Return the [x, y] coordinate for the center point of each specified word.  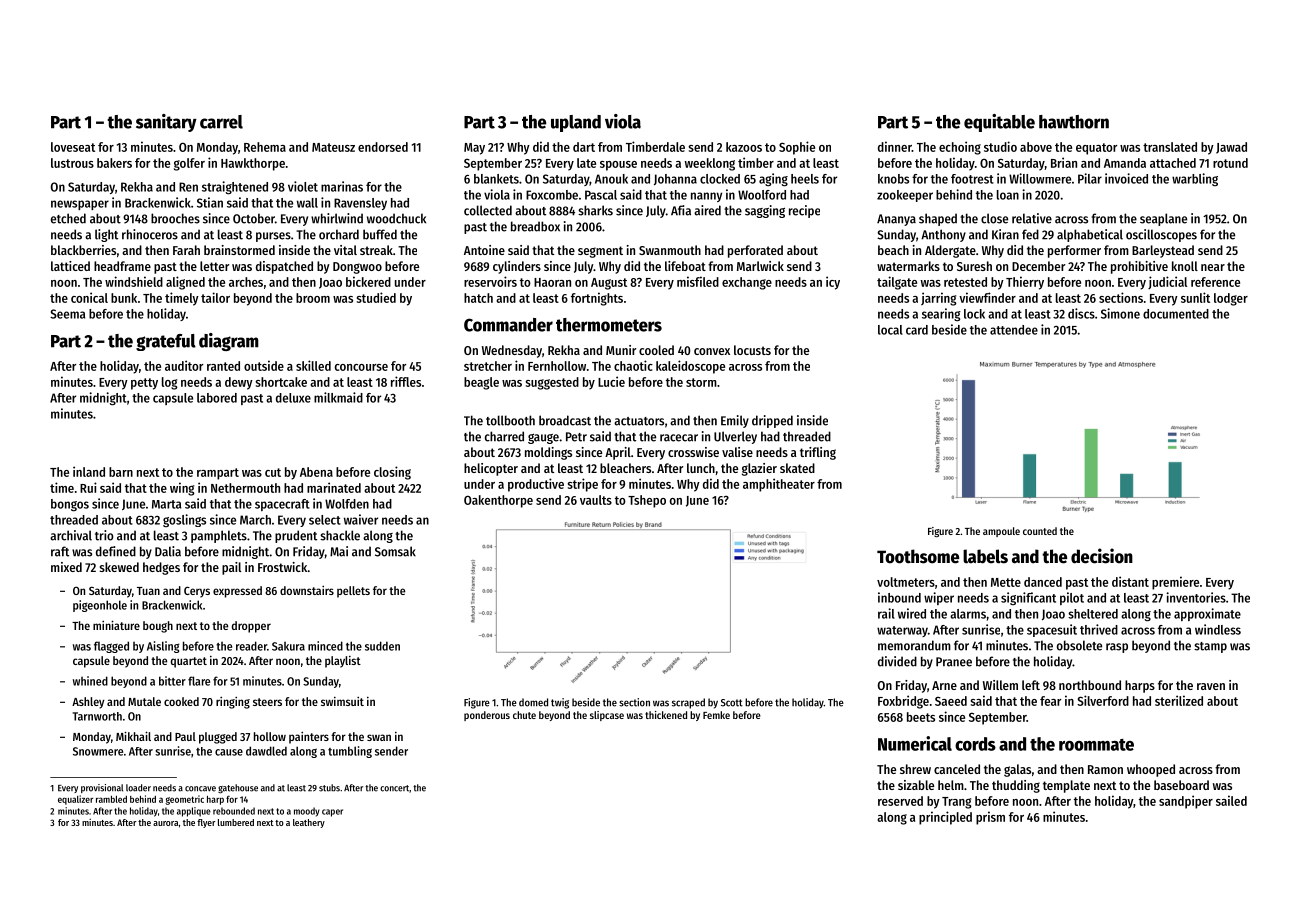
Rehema [265, 147]
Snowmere [98, 751]
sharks [595, 210]
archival [71, 535]
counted [1040, 531]
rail [886, 613]
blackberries [83, 250]
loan [1008, 195]
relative [1032, 218]
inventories [1196, 597]
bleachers [625, 468]
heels [805, 179]
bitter [172, 681]
